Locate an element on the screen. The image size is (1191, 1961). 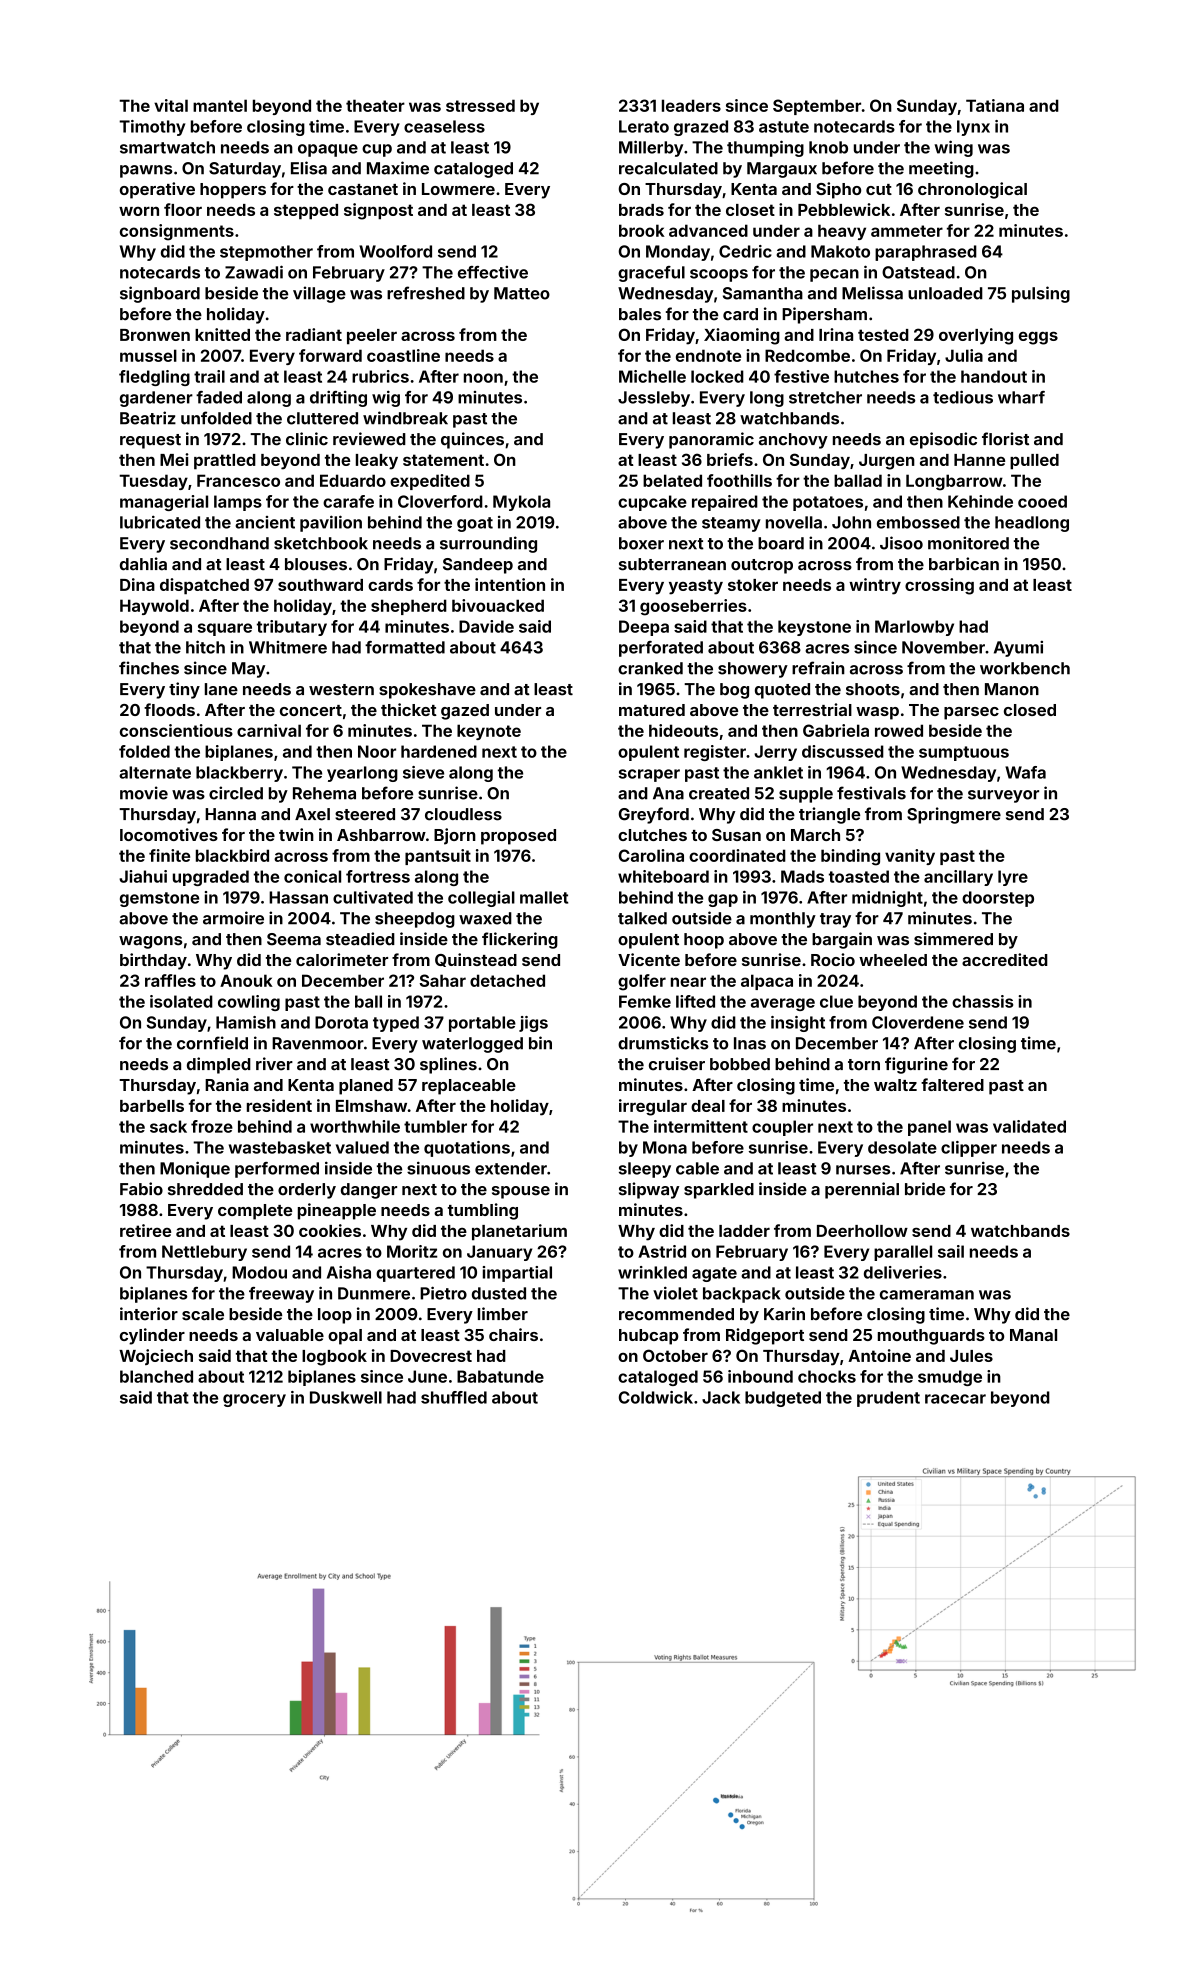
Elmshaw is located at coordinates (371, 1106).
